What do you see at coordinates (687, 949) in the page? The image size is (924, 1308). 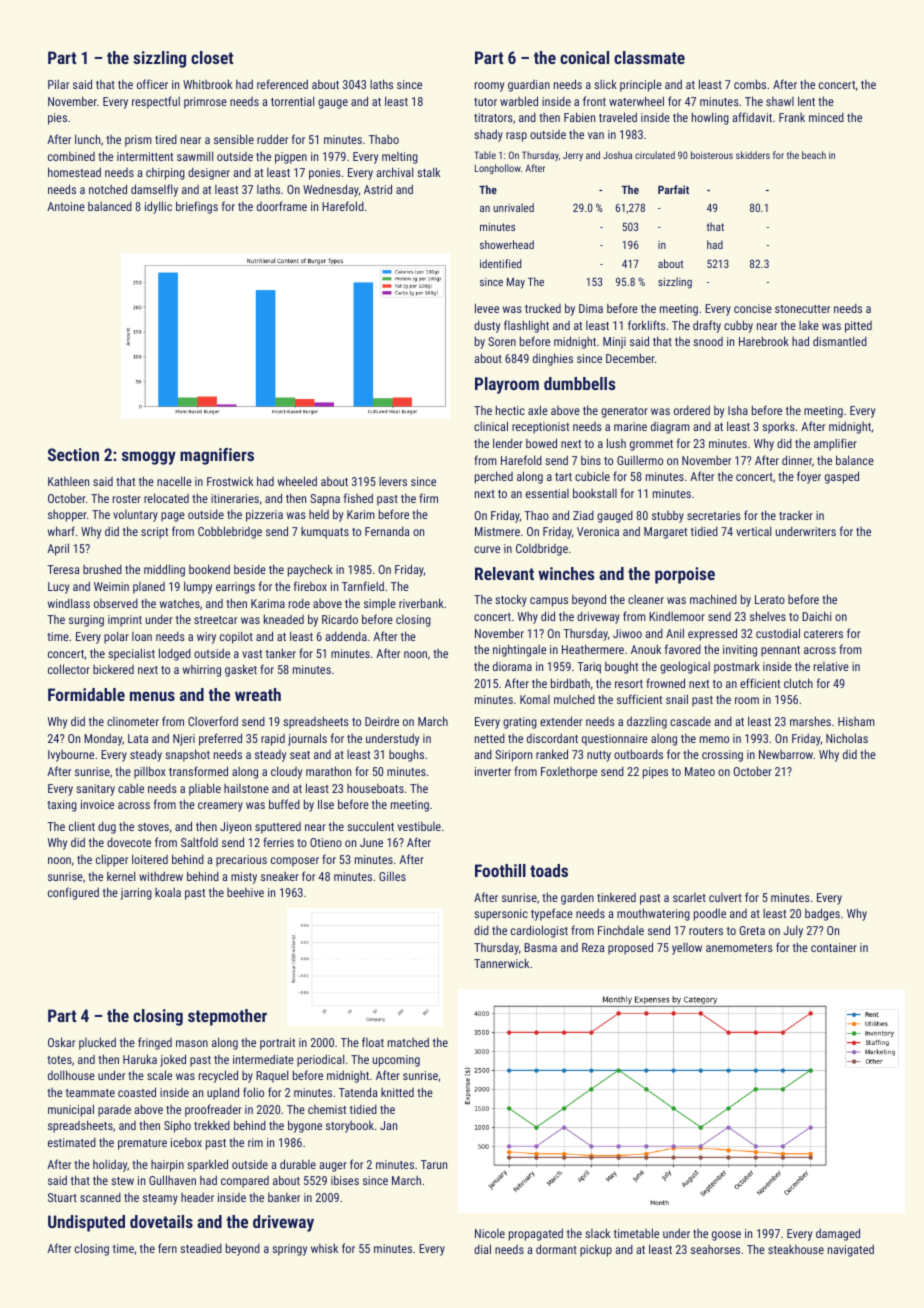 I see `yellow` at bounding box center [687, 949].
